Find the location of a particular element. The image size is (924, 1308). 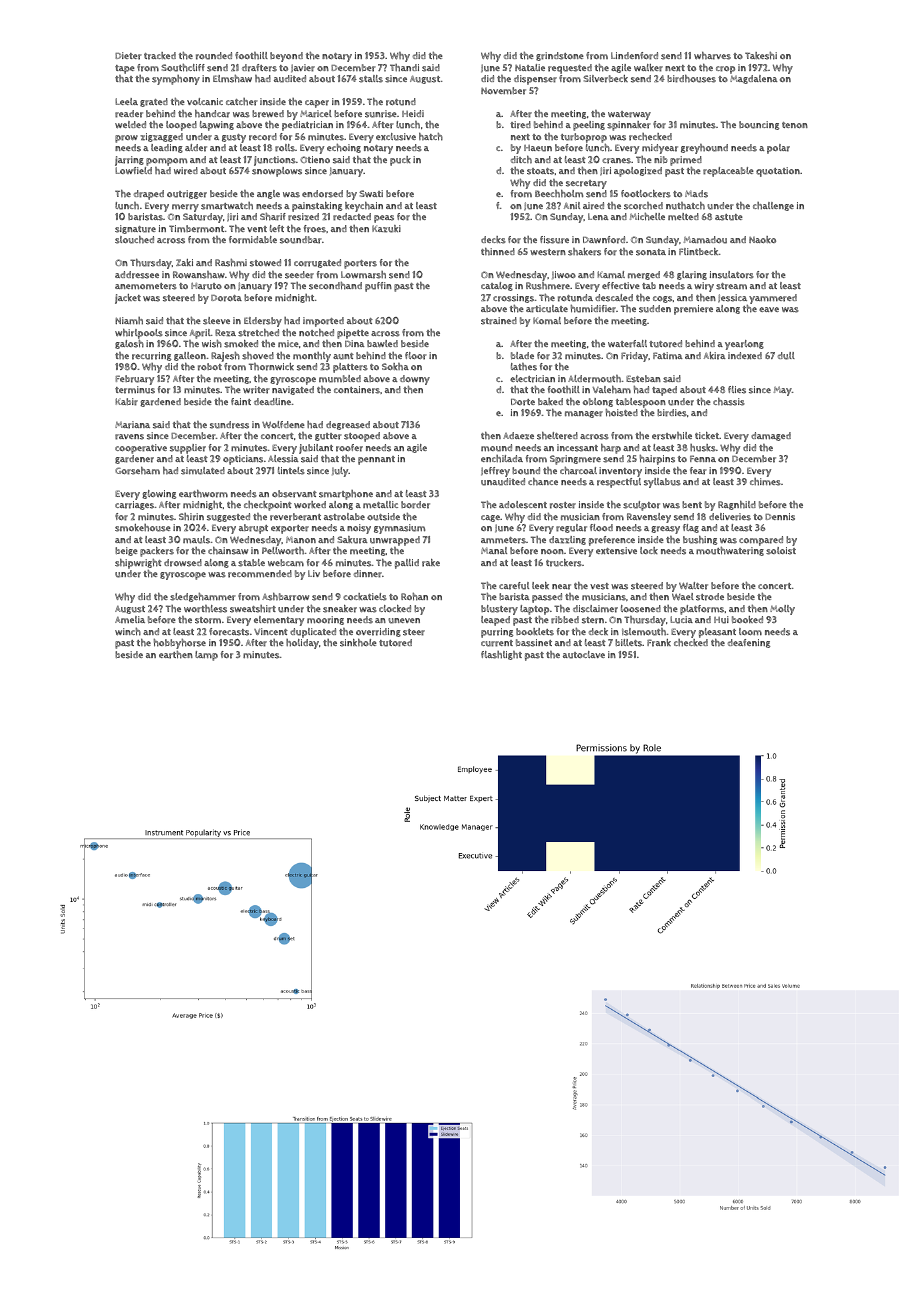

carriages is located at coordinates (134, 505).
